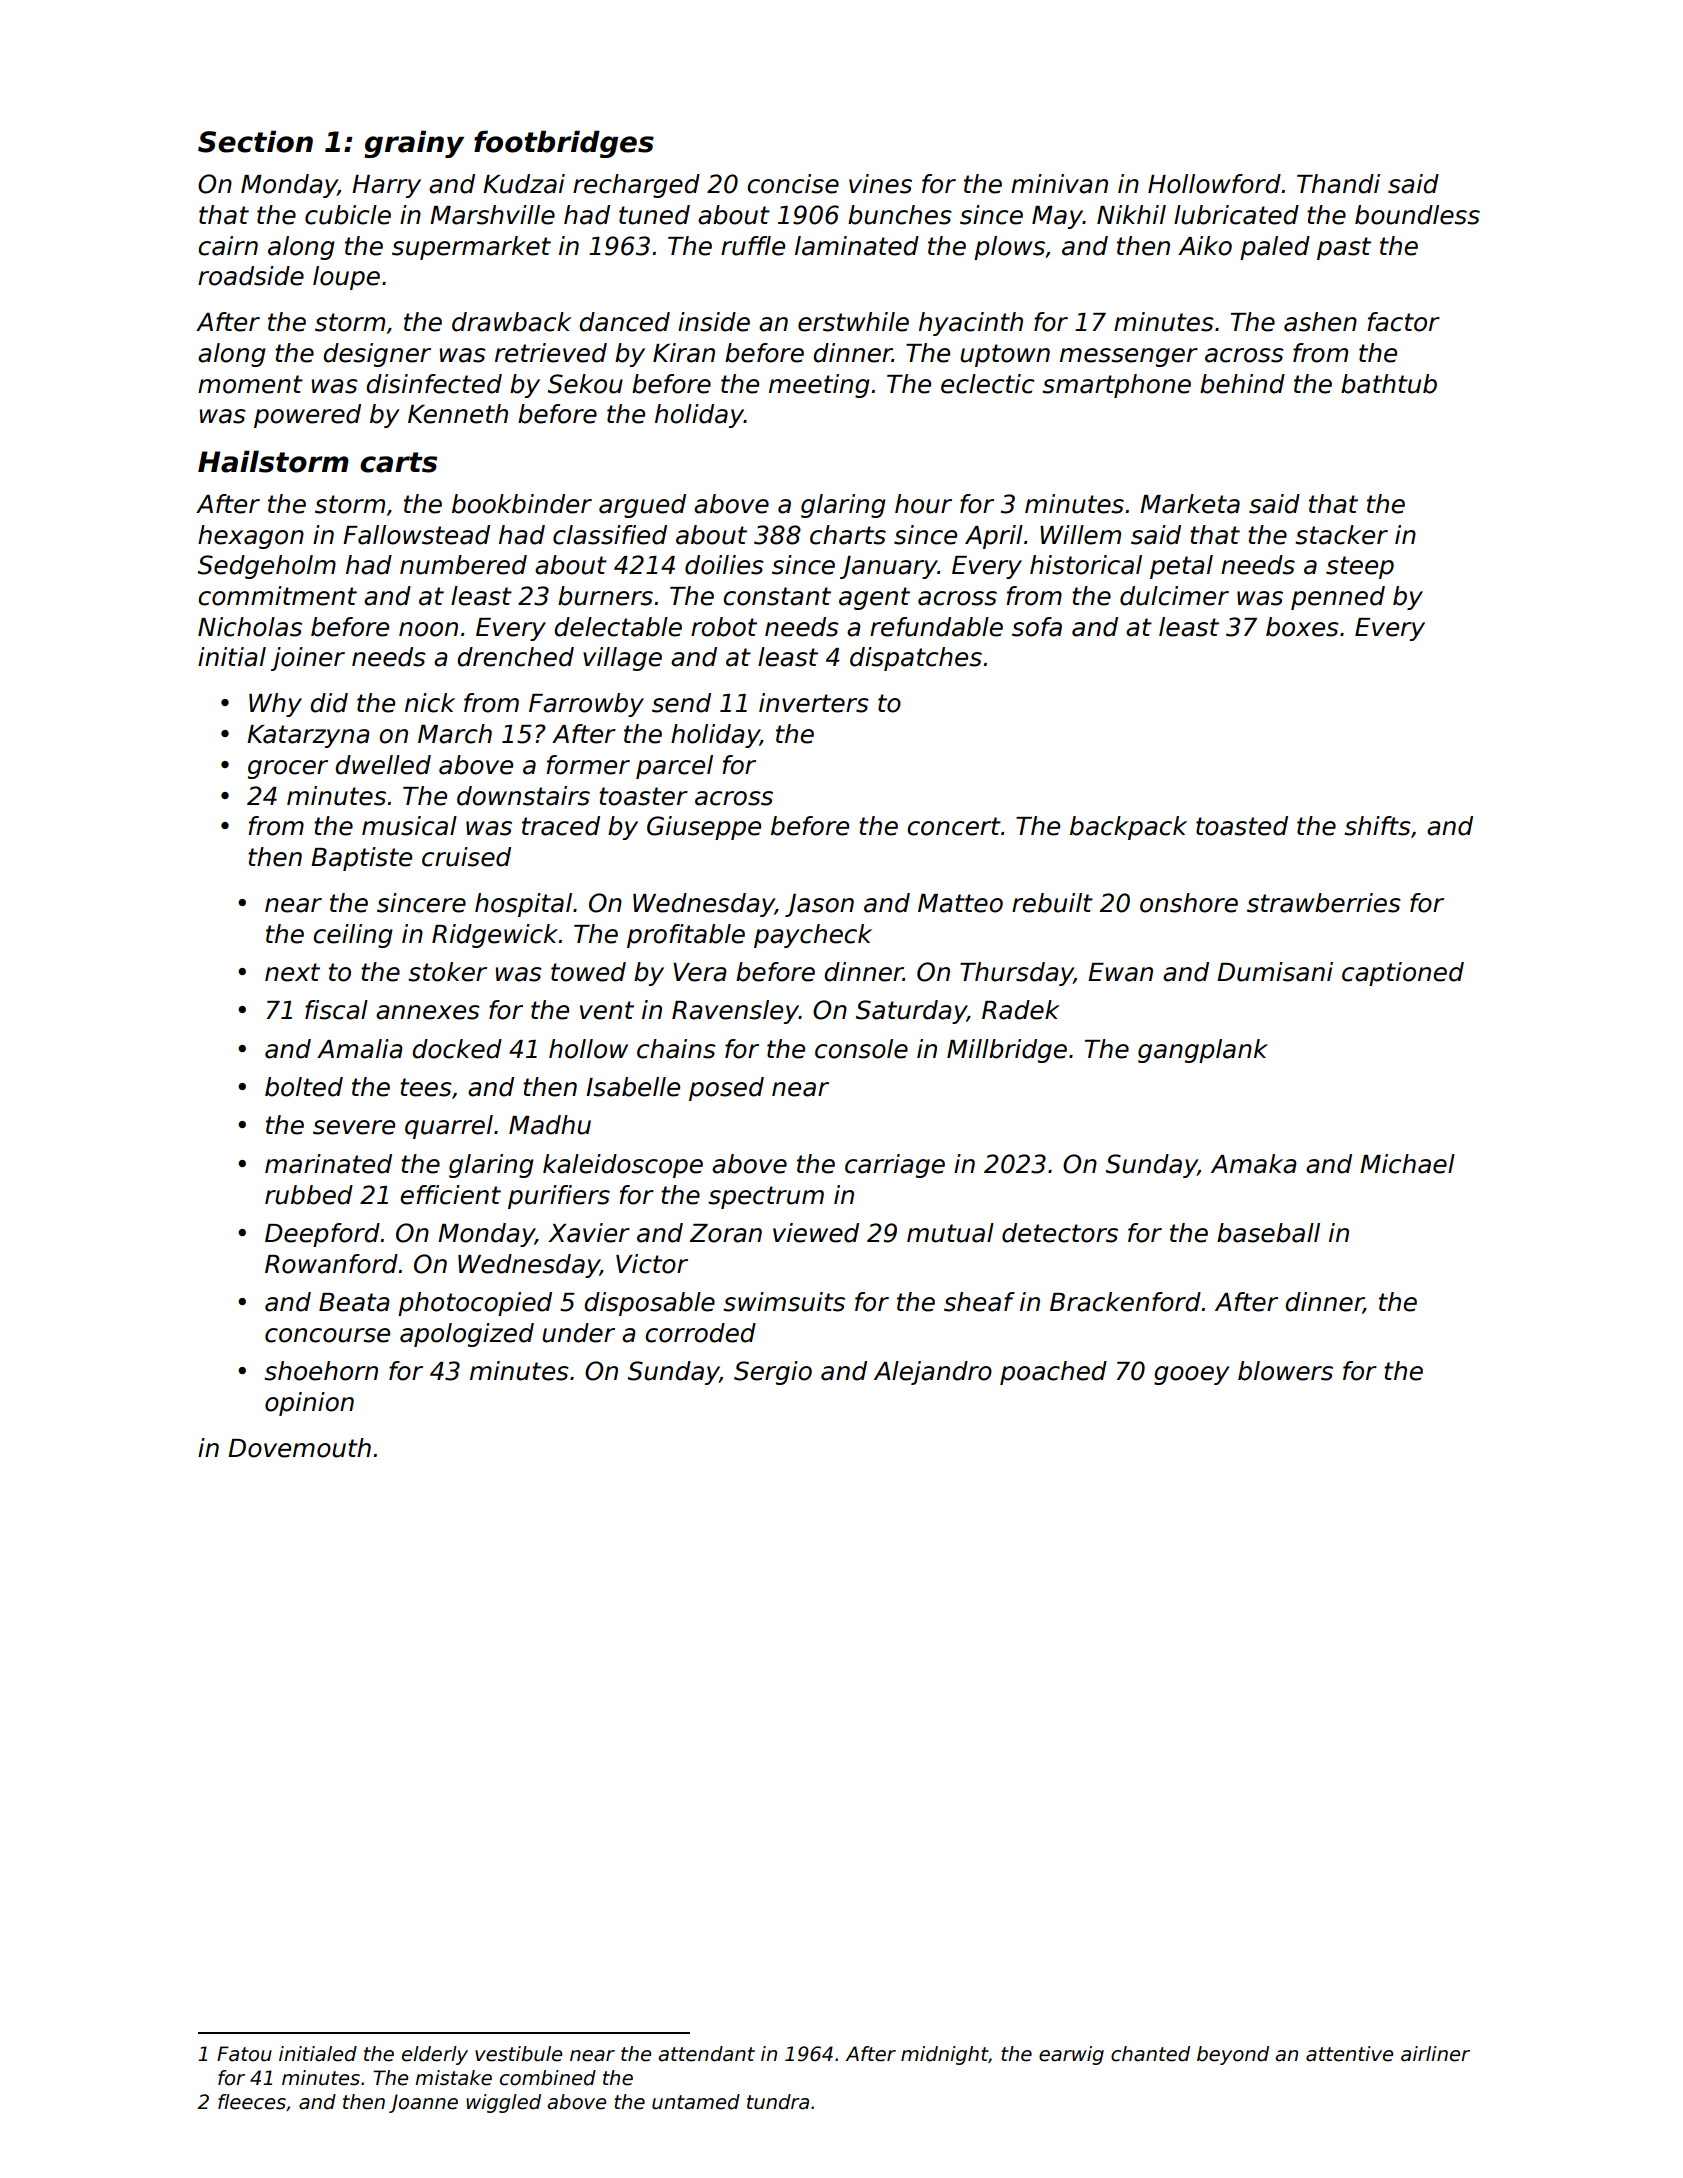 Image resolution: width=1683 pixels, height=2178 pixels. What do you see at coordinates (636, 186) in the image?
I see `recharged` at bounding box center [636, 186].
